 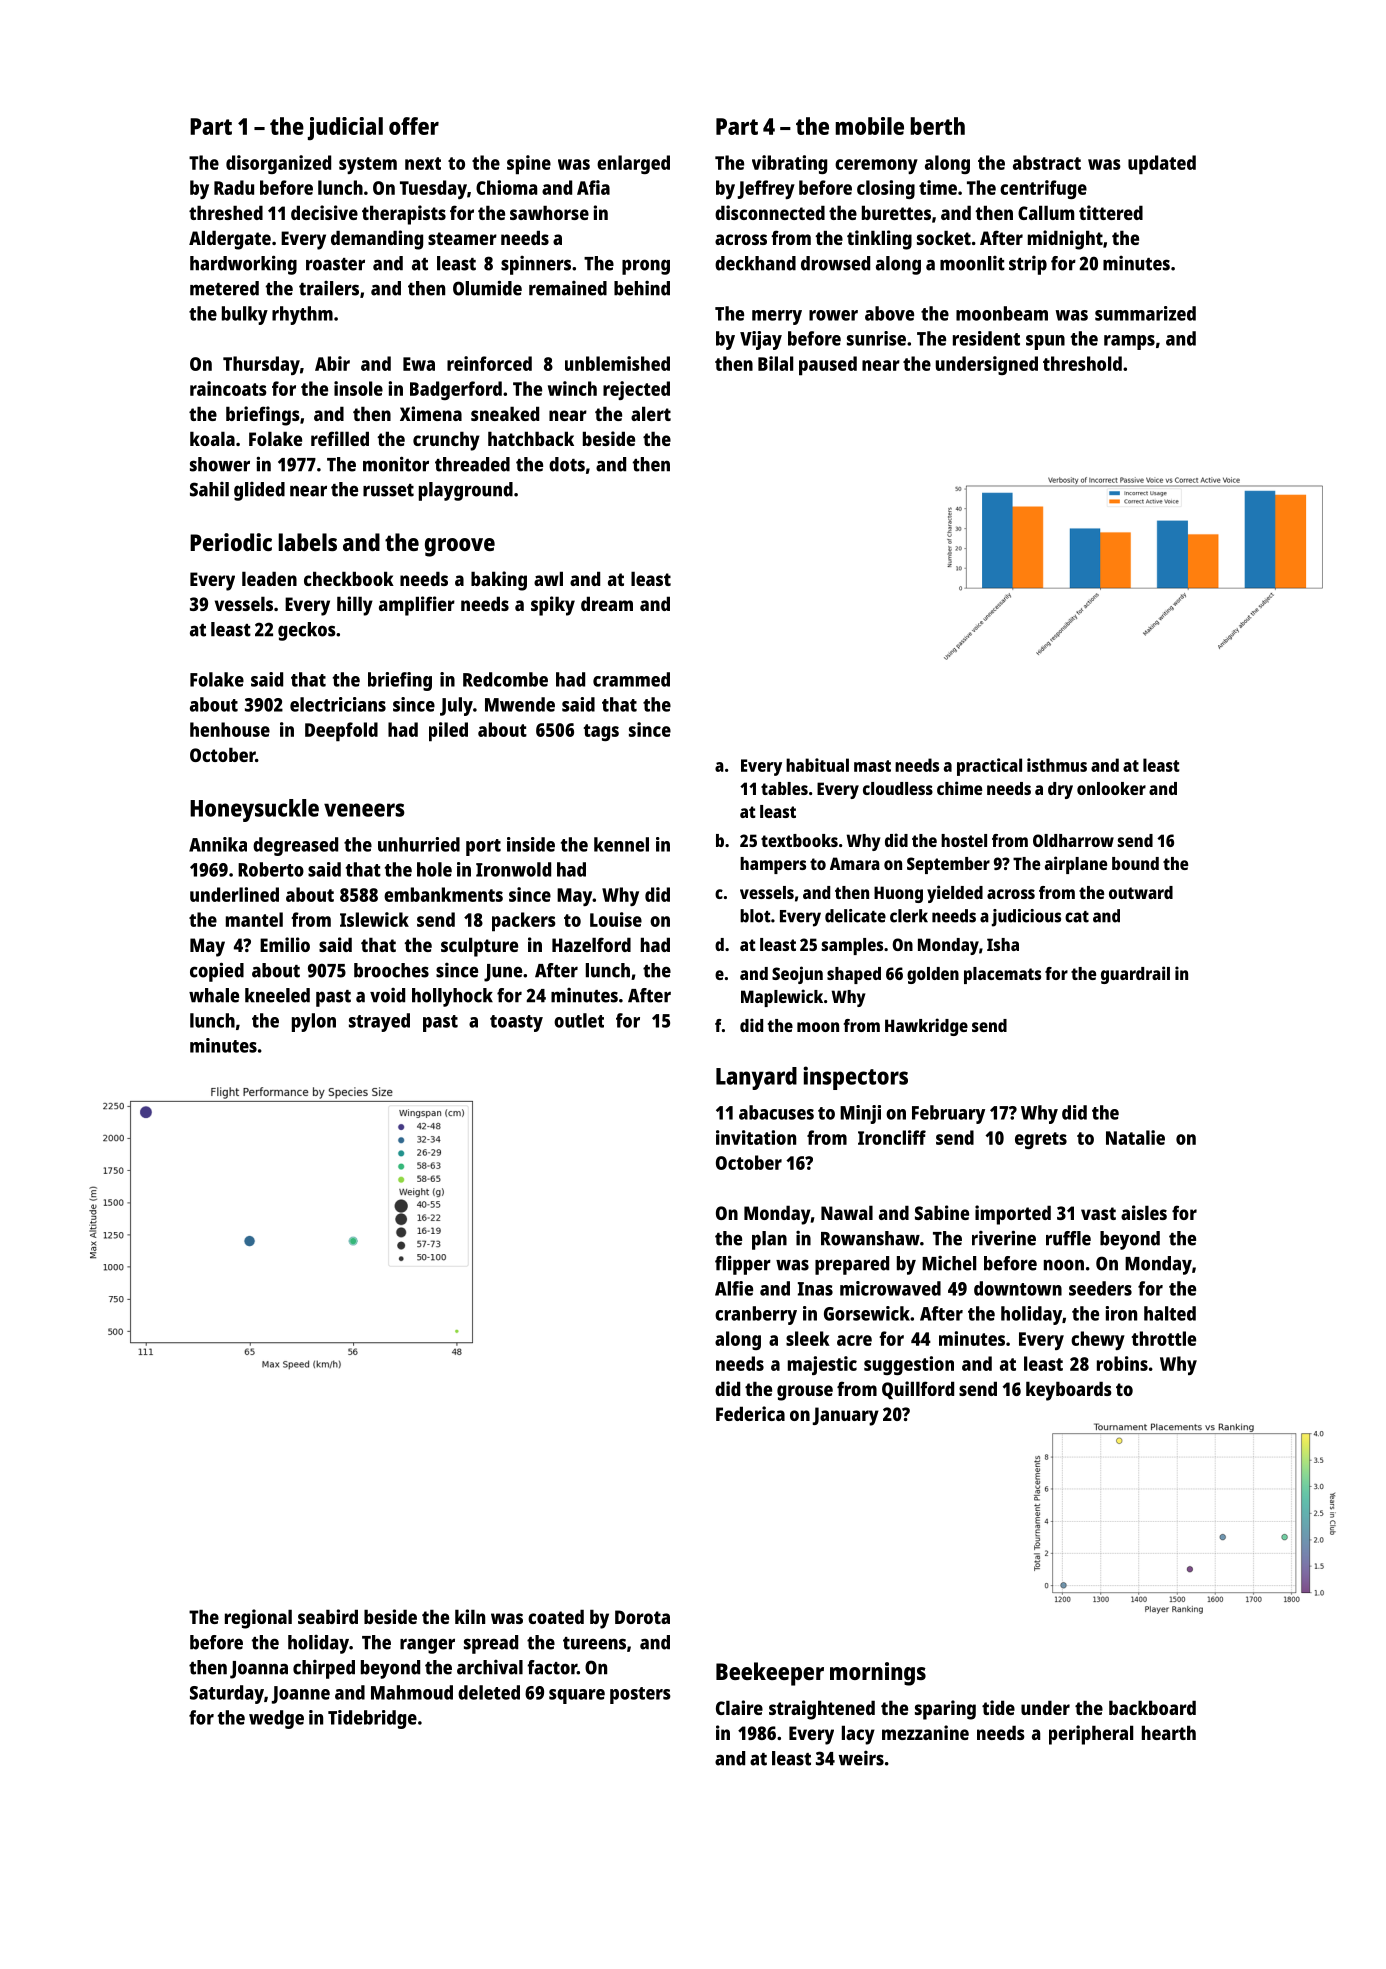 What do you see at coordinates (214, 995) in the document?
I see `whale` at bounding box center [214, 995].
